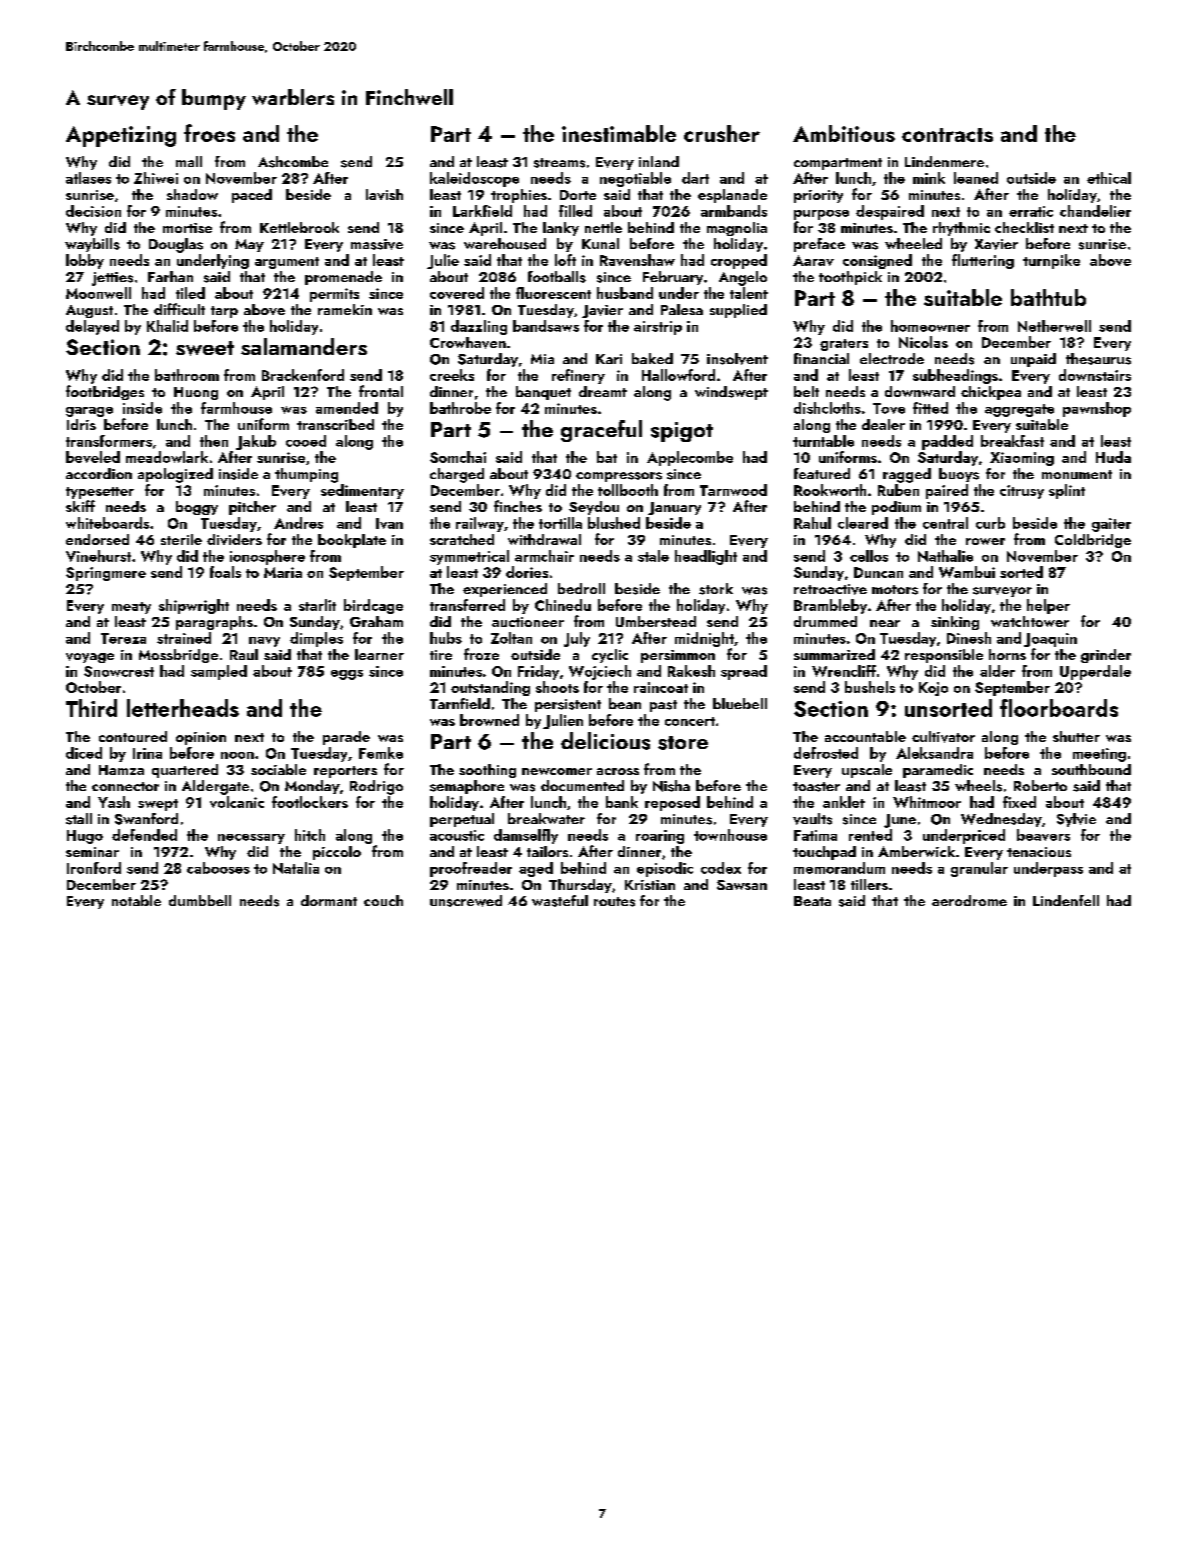 The width and height of the image is (1197, 1549). Describe the element at coordinates (505, 244) in the image. I see `warehoused` at that location.
